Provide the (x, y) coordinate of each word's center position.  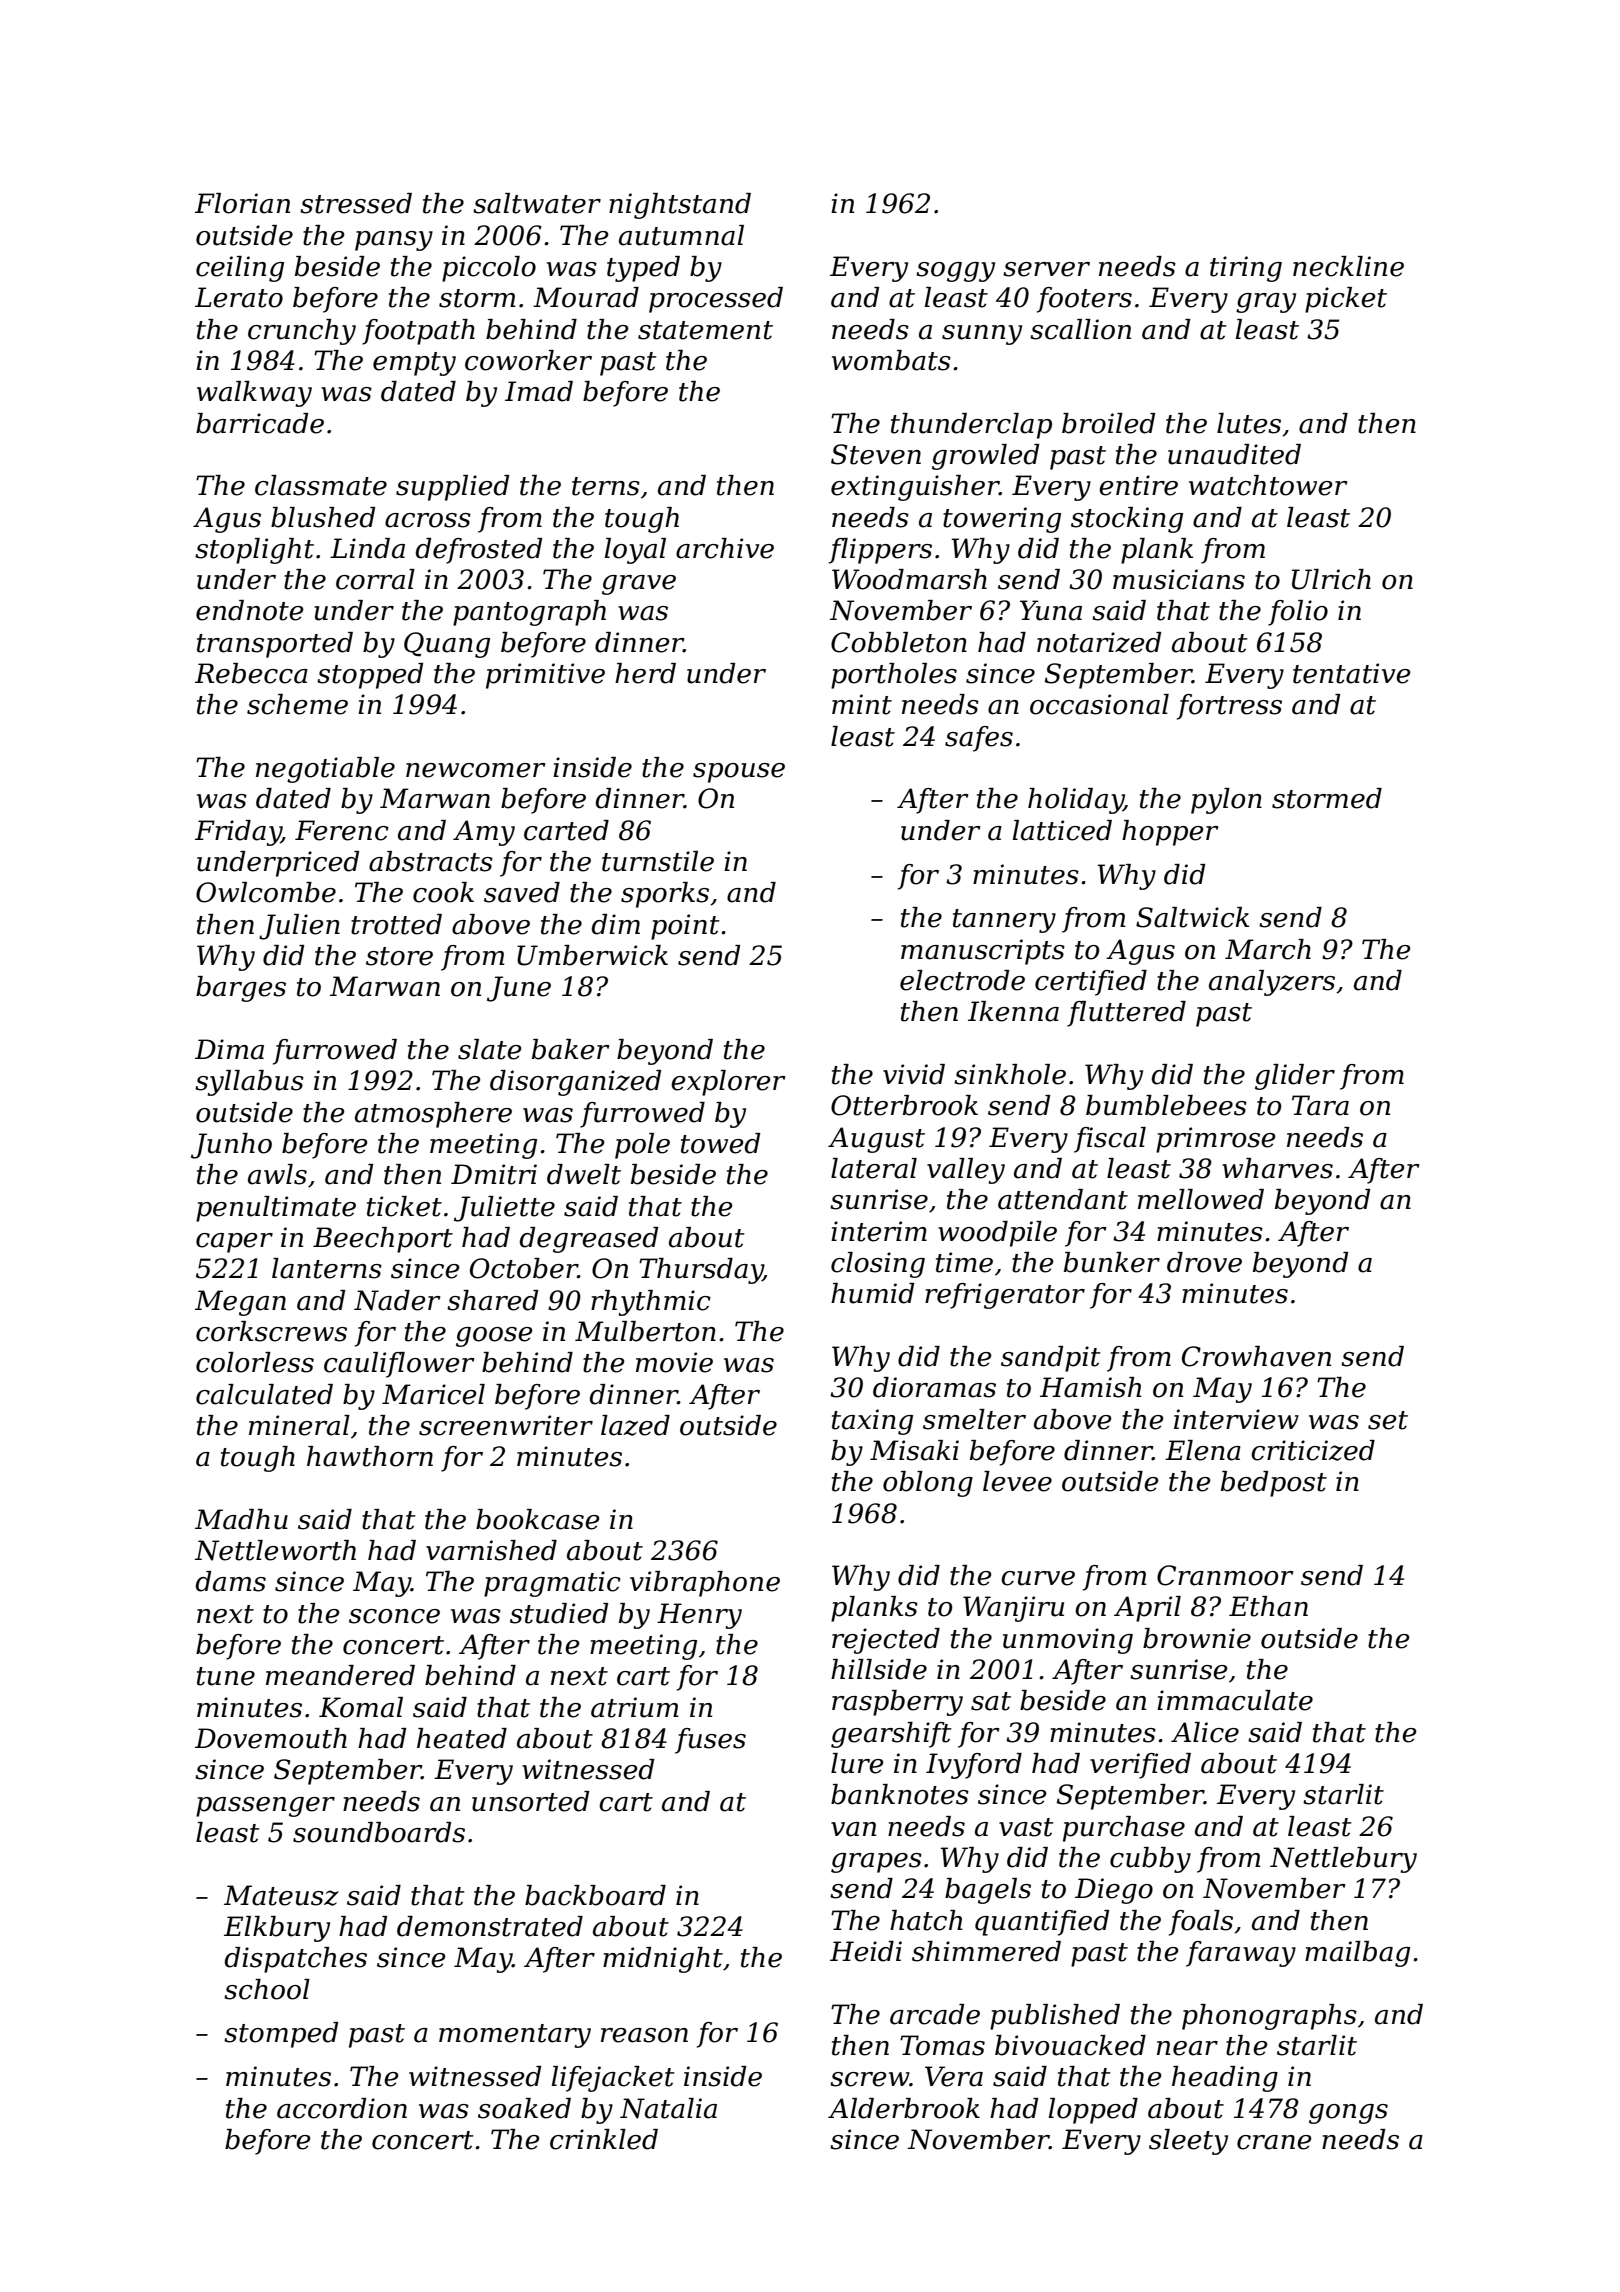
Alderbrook (904, 2108)
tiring (1246, 269)
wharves (1277, 1168)
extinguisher (915, 488)
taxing (872, 1422)
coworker (528, 360)
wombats (891, 360)
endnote (250, 610)
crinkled (604, 2139)
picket (1346, 300)
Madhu (241, 1519)
